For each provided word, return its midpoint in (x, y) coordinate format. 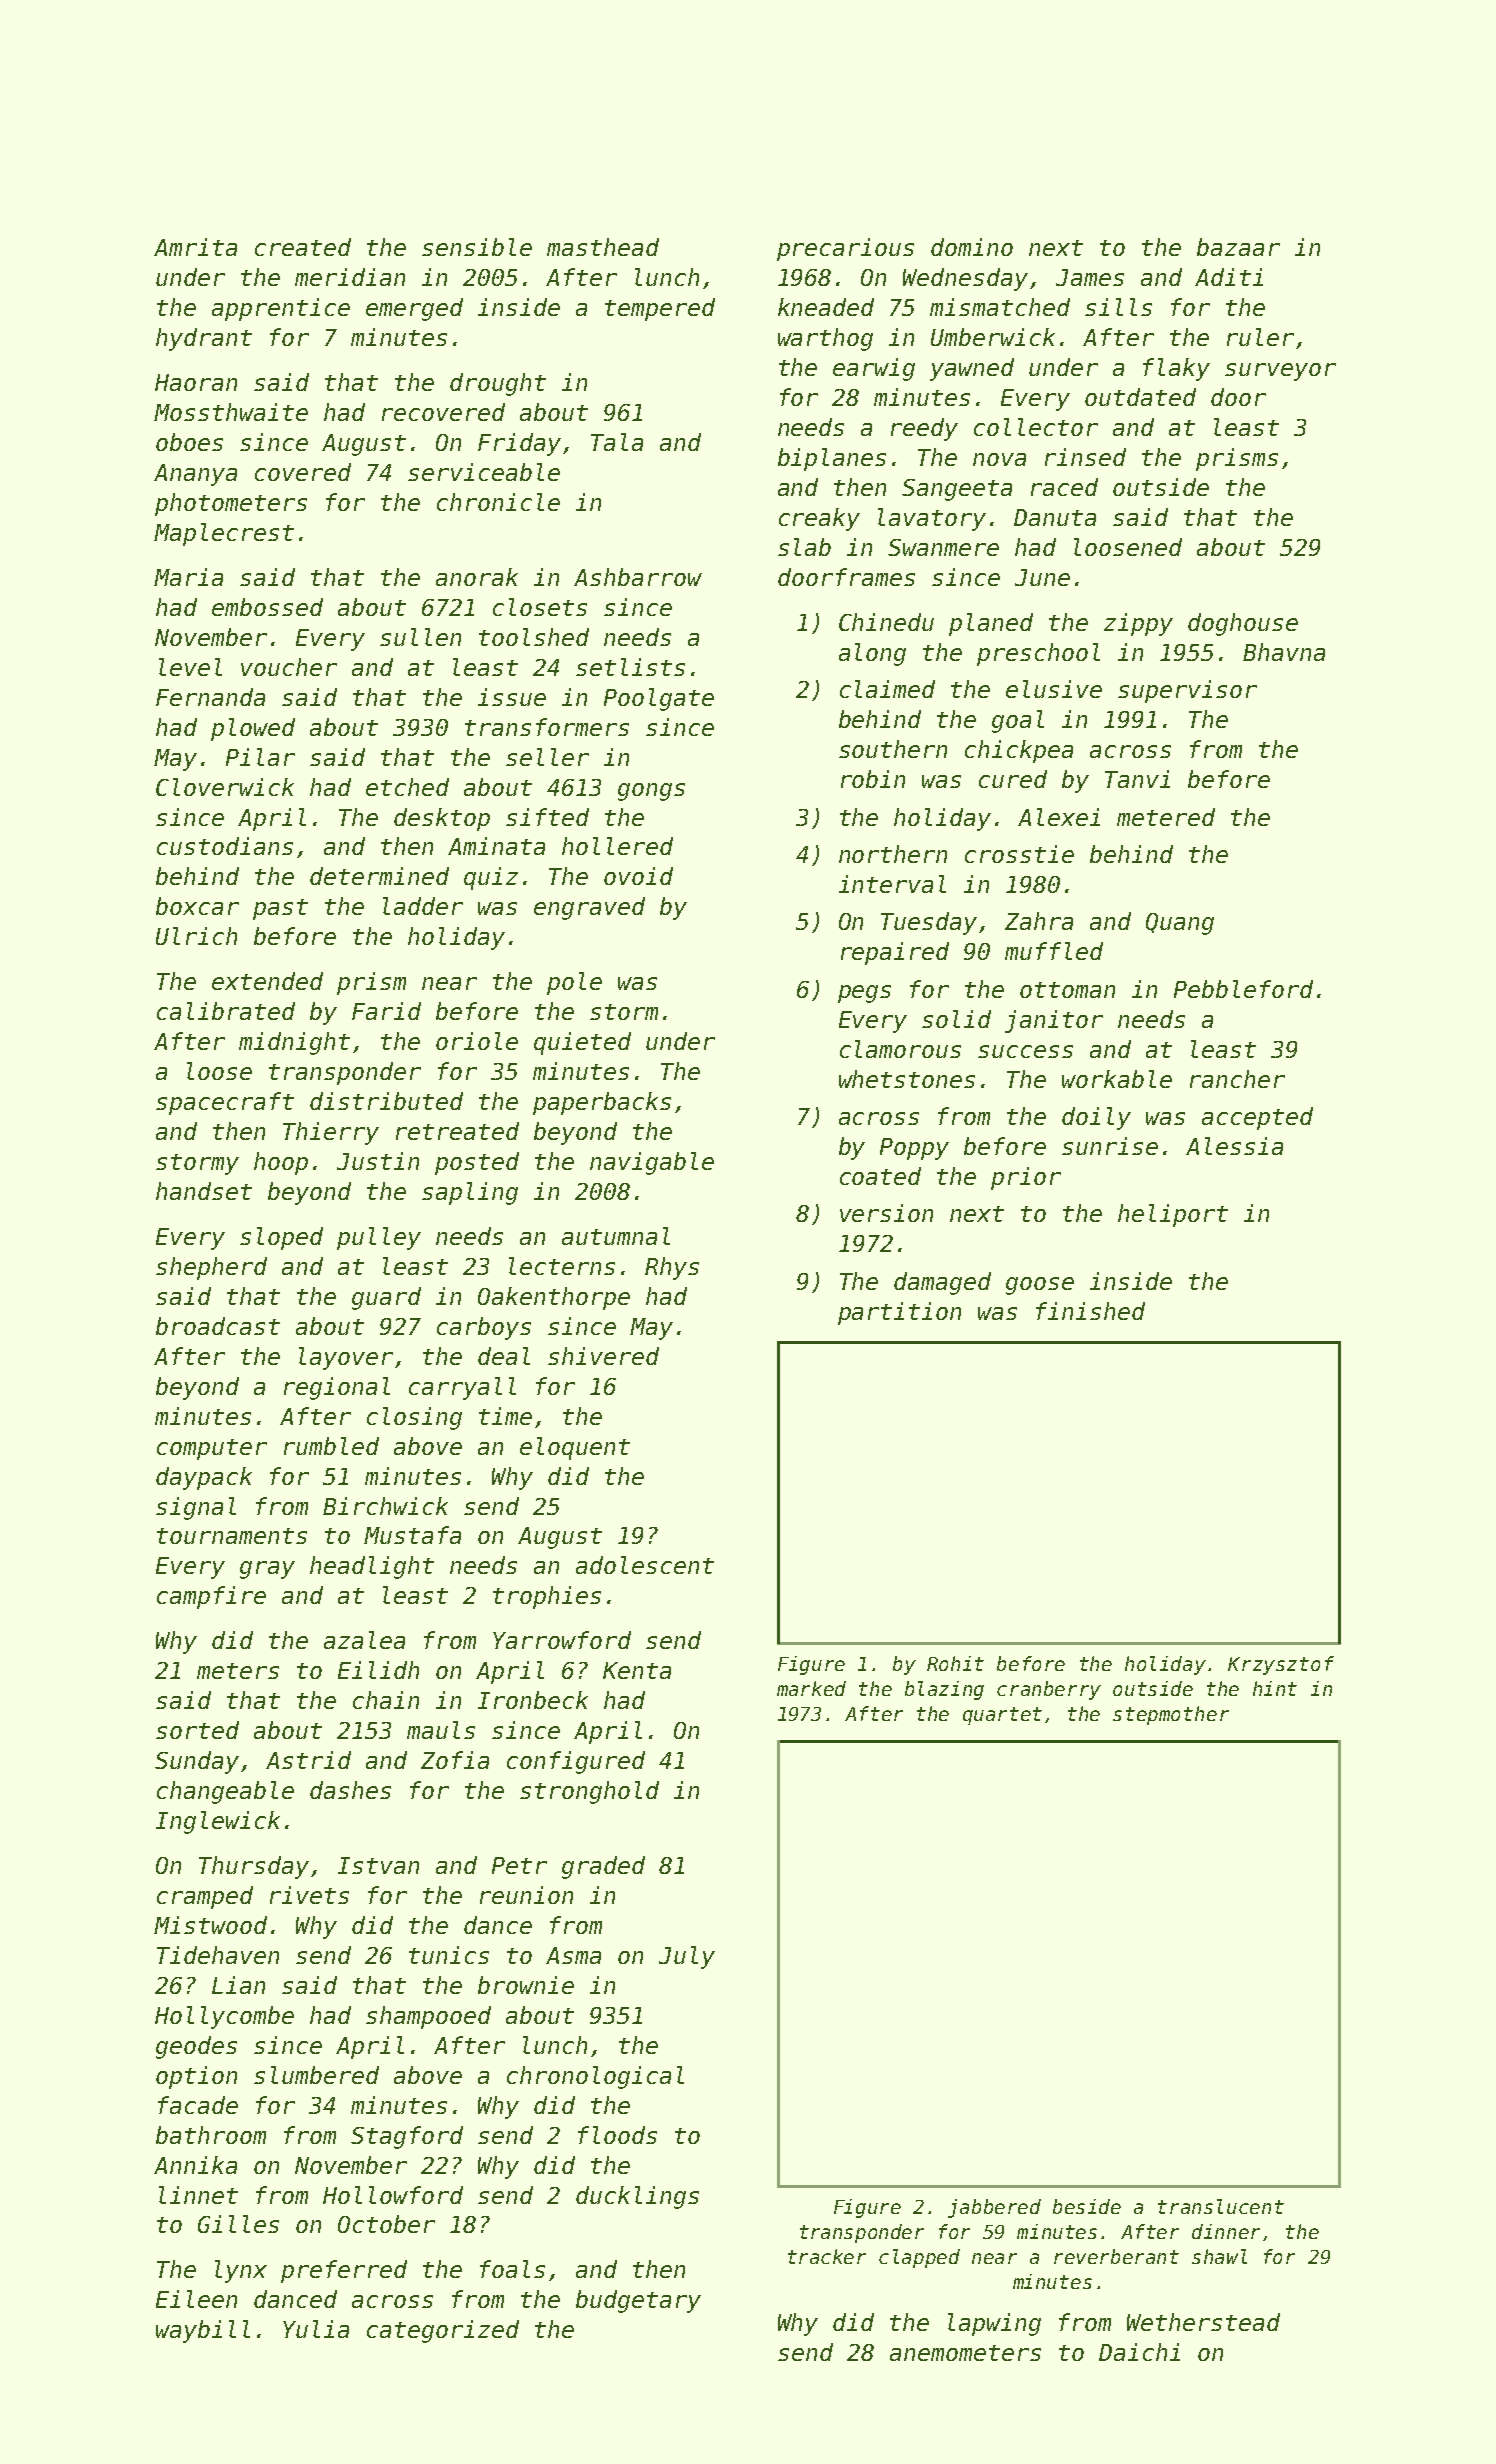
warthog (825, 339)
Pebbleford (1243, 989)
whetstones (907, 1079)
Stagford (407, 2137)
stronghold (589, 1792)
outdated (1140, 397)
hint (1275, 1688)
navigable (652, 1163)
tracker (827, 2256)
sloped (281, 1238)
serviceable (484, 472)
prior (1026, 1178)
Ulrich (196, 936)
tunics (449, 1955)
